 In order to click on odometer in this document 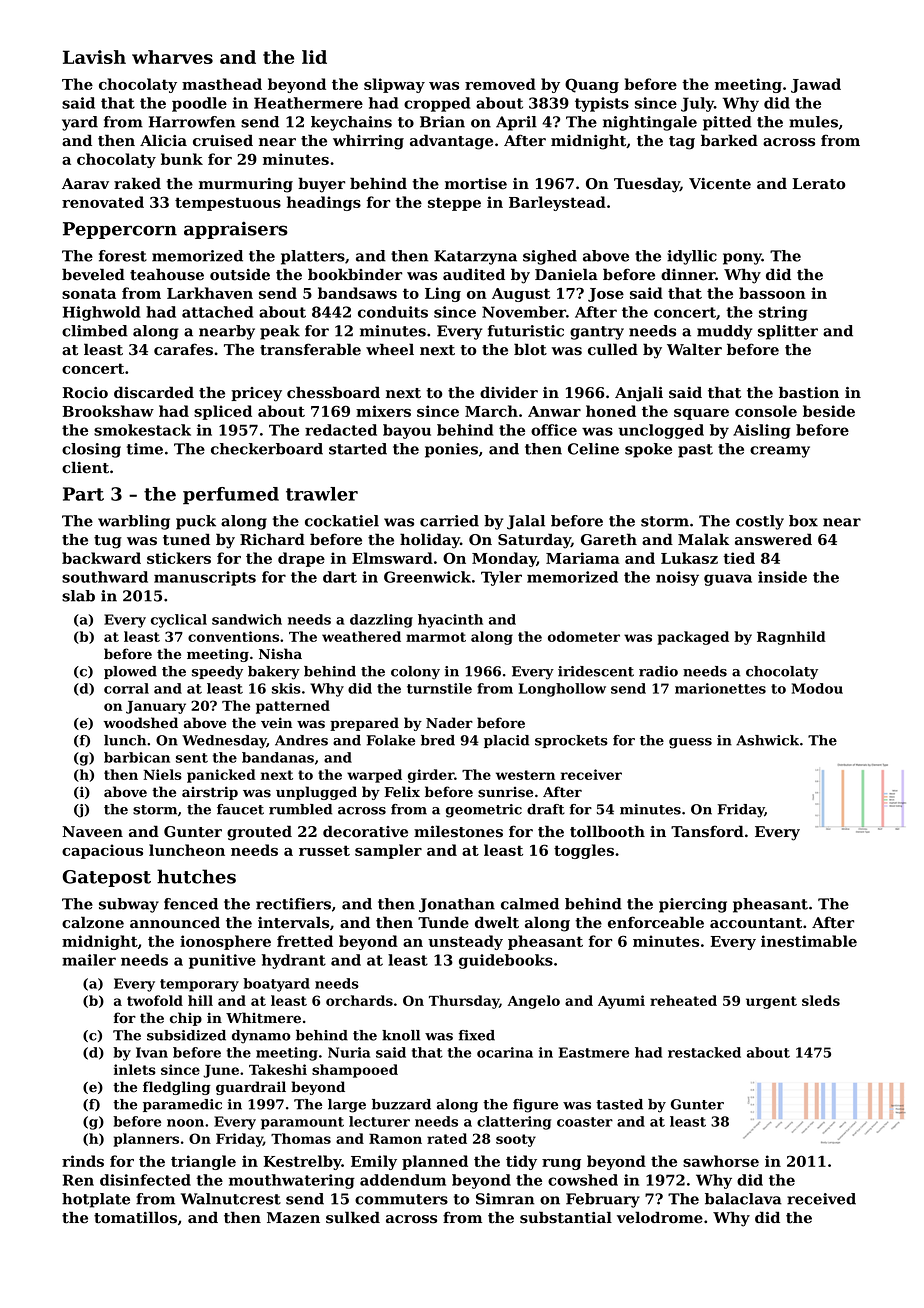, I will do `click(584, 636)`.
